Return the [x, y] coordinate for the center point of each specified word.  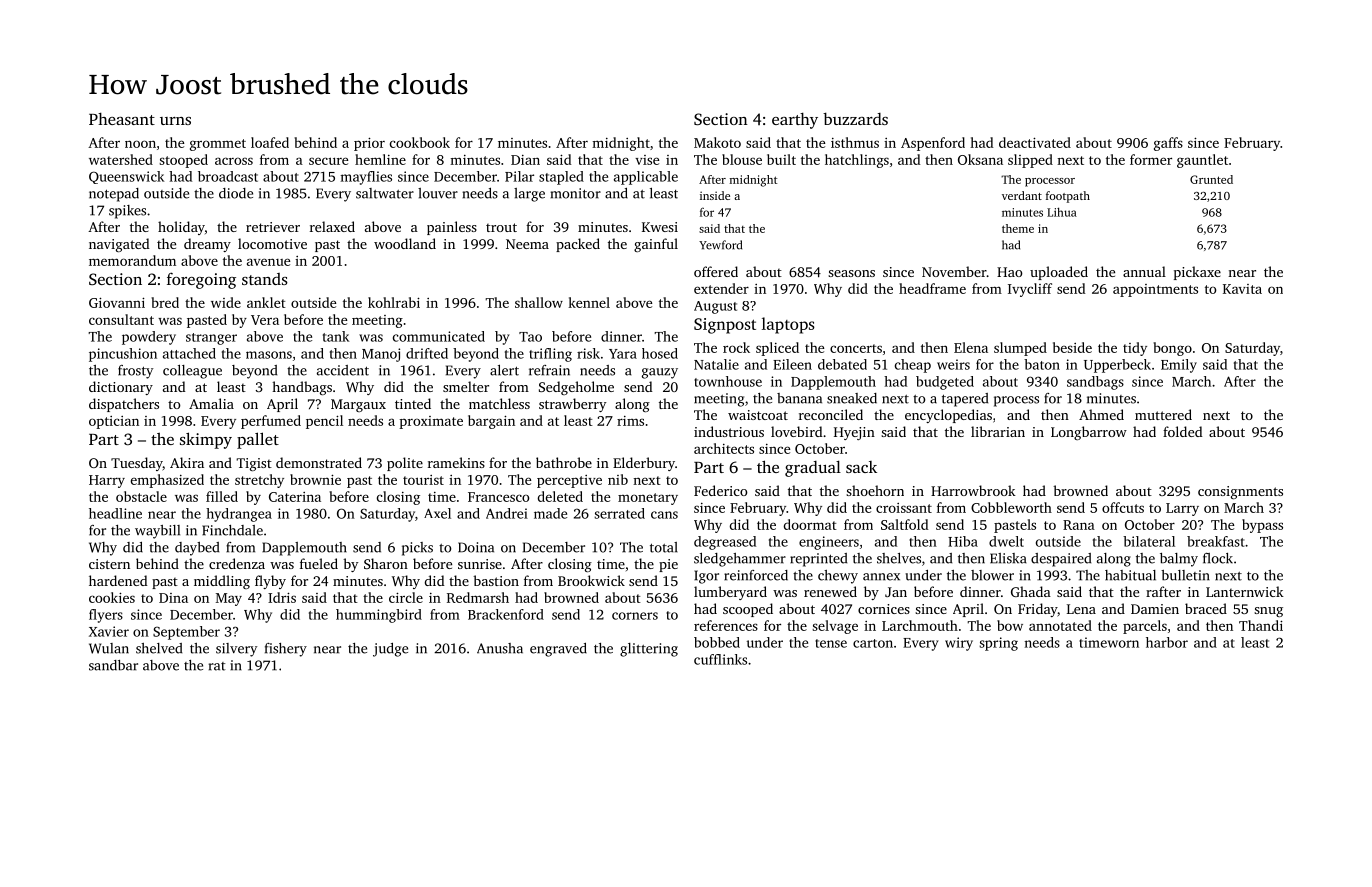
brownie [315, 479]
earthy [795, 121]
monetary [648, 499]
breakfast [1216, 541]
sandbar [113, 665]
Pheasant [122, 119]
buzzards [855, 119]
